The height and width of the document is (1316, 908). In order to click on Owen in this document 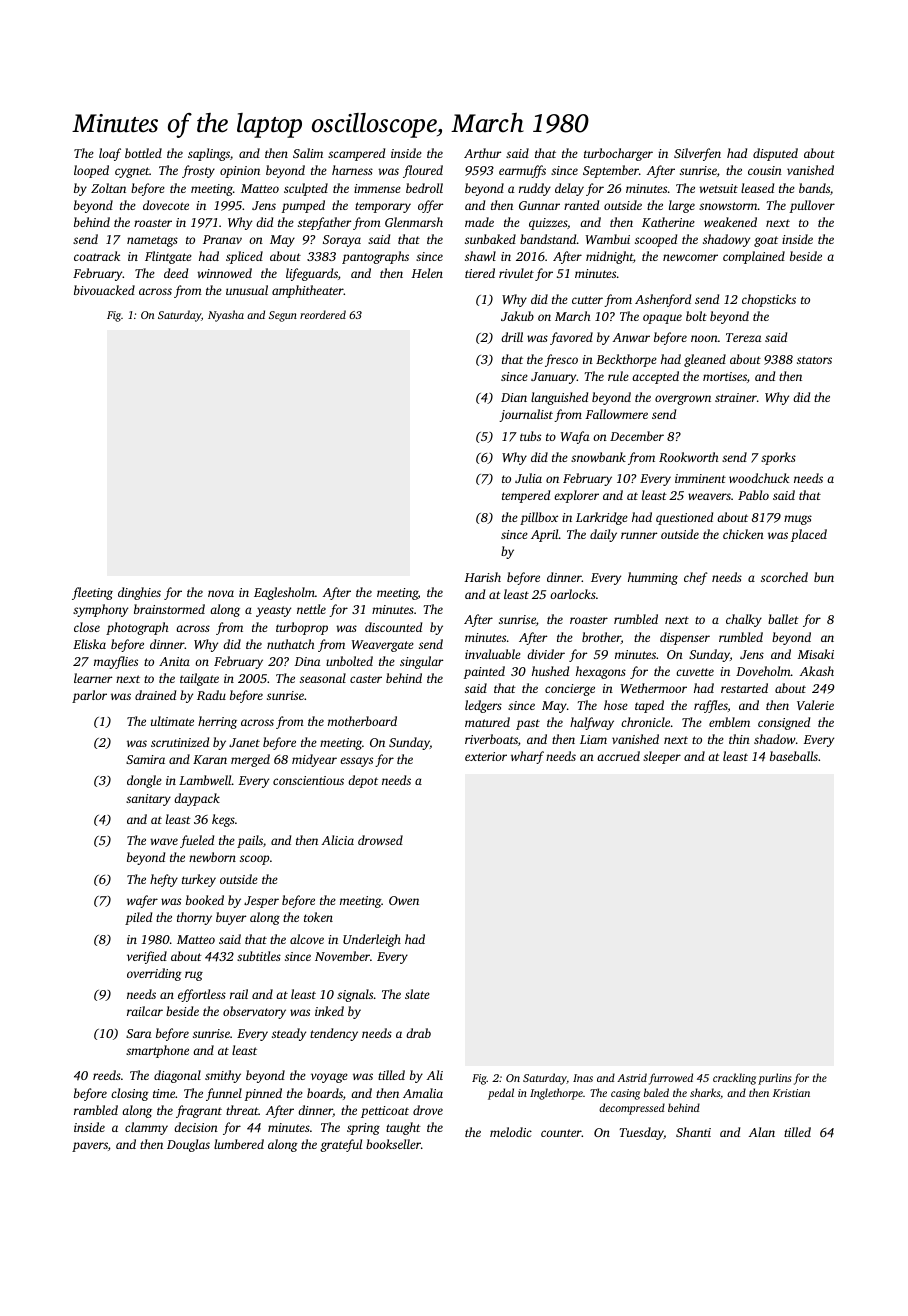, I will do `click(404, 900)`.
